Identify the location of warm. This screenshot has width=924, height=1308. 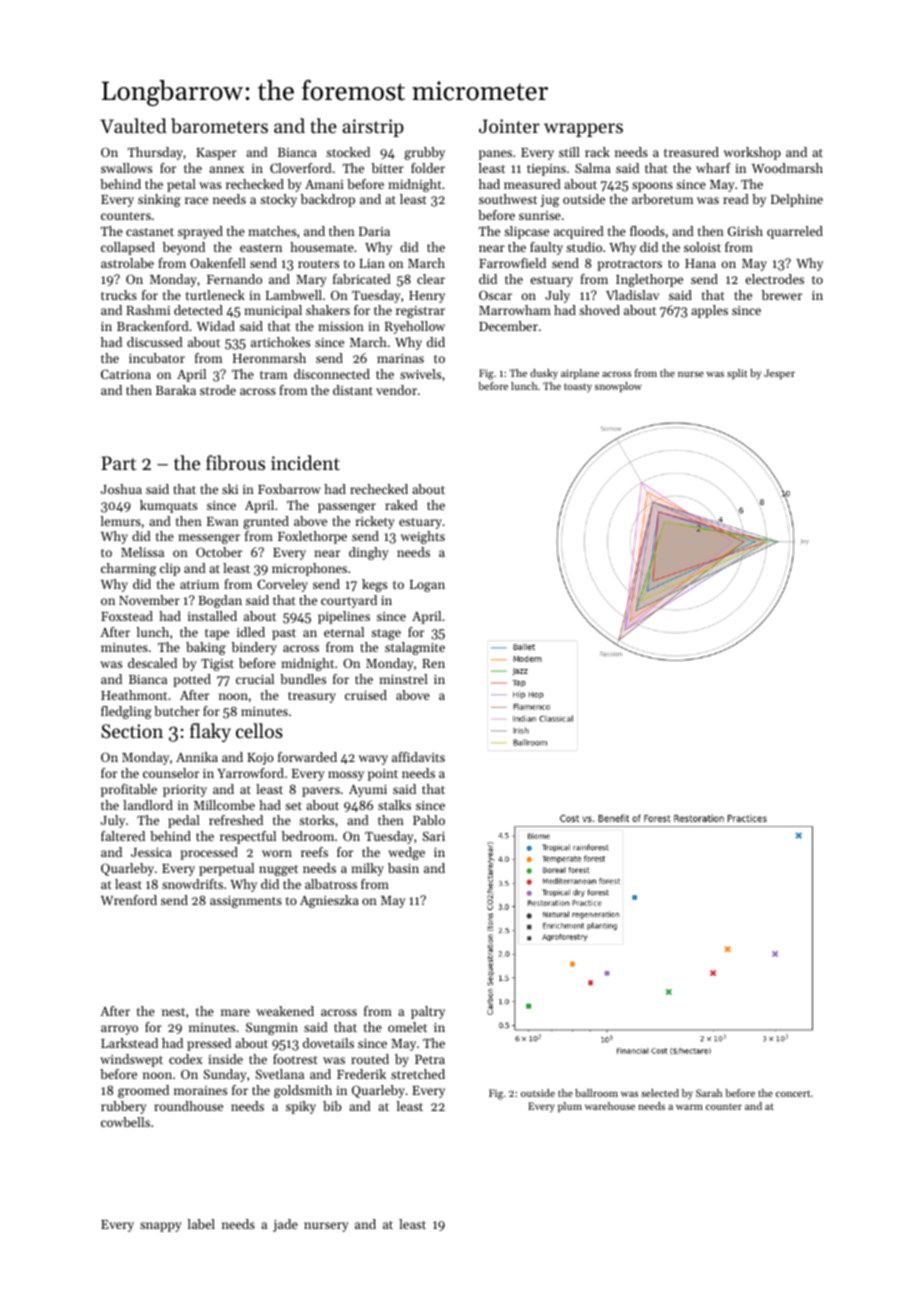
(689, 1107).
